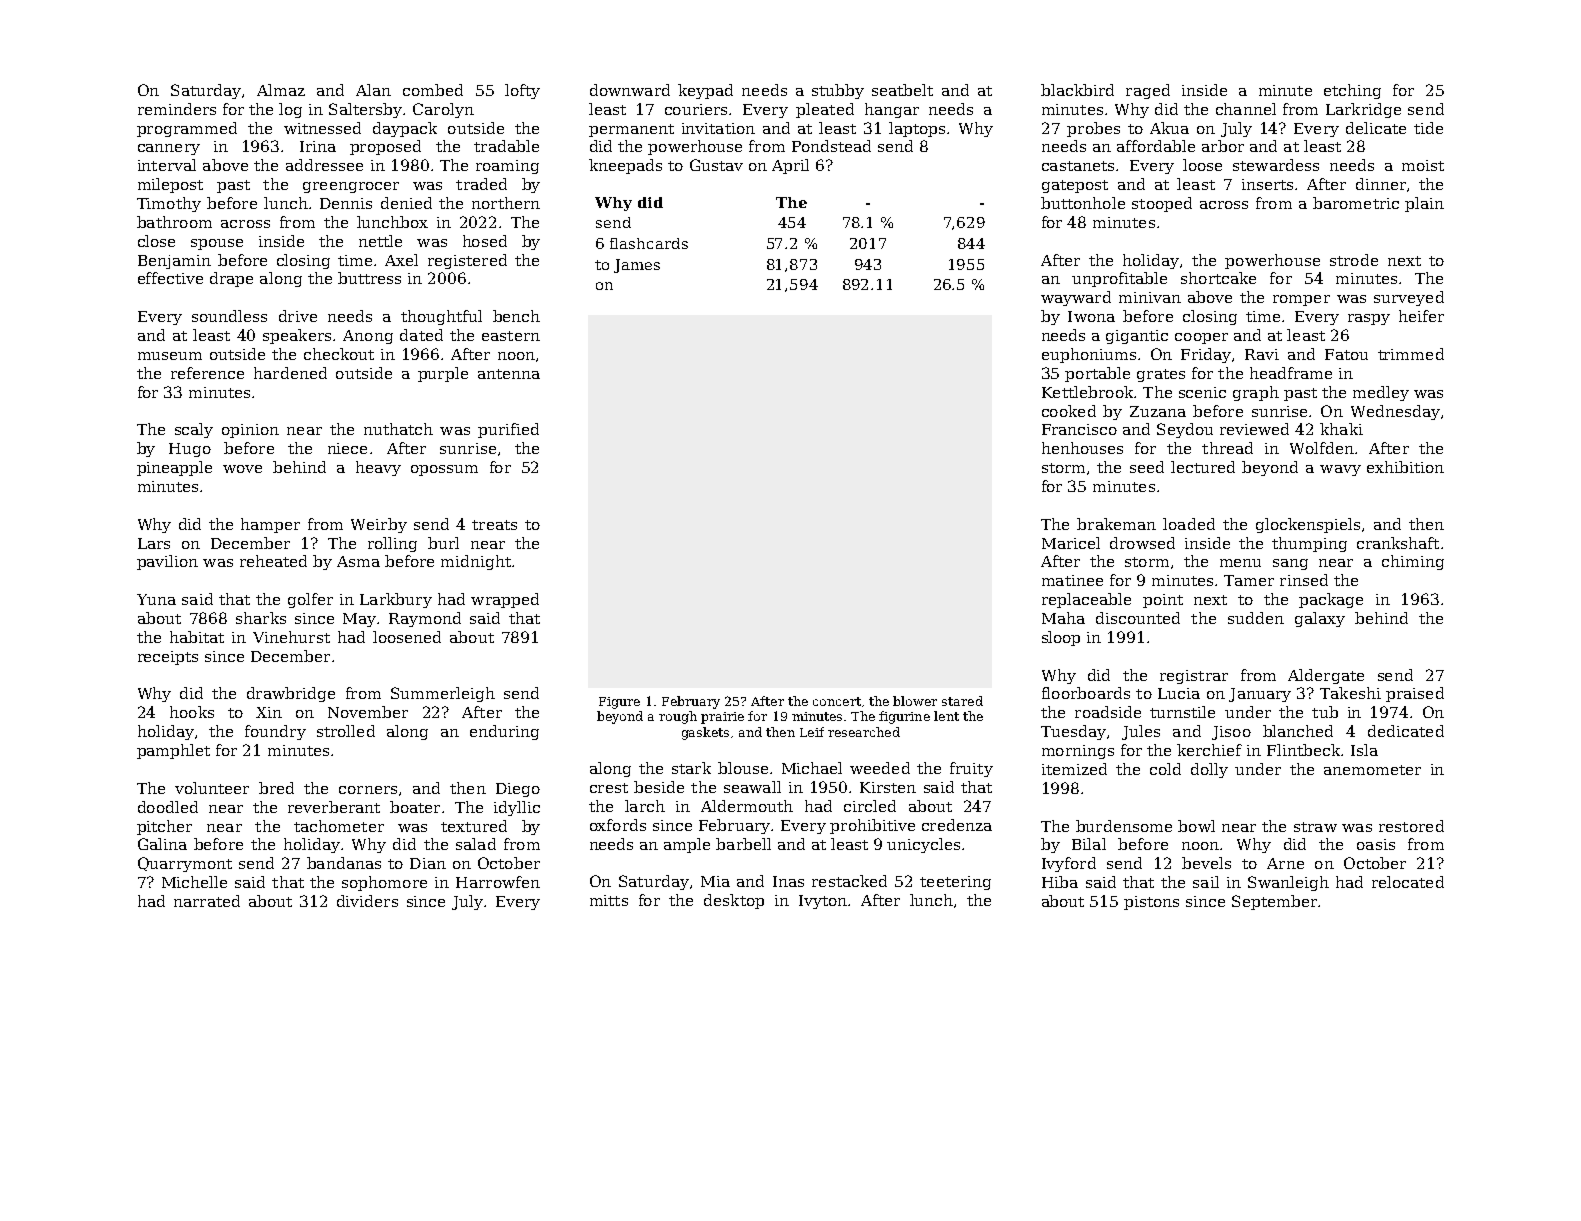  Describe the element at coordinates (955, 883) in the page. I see `teetering` at that location.
